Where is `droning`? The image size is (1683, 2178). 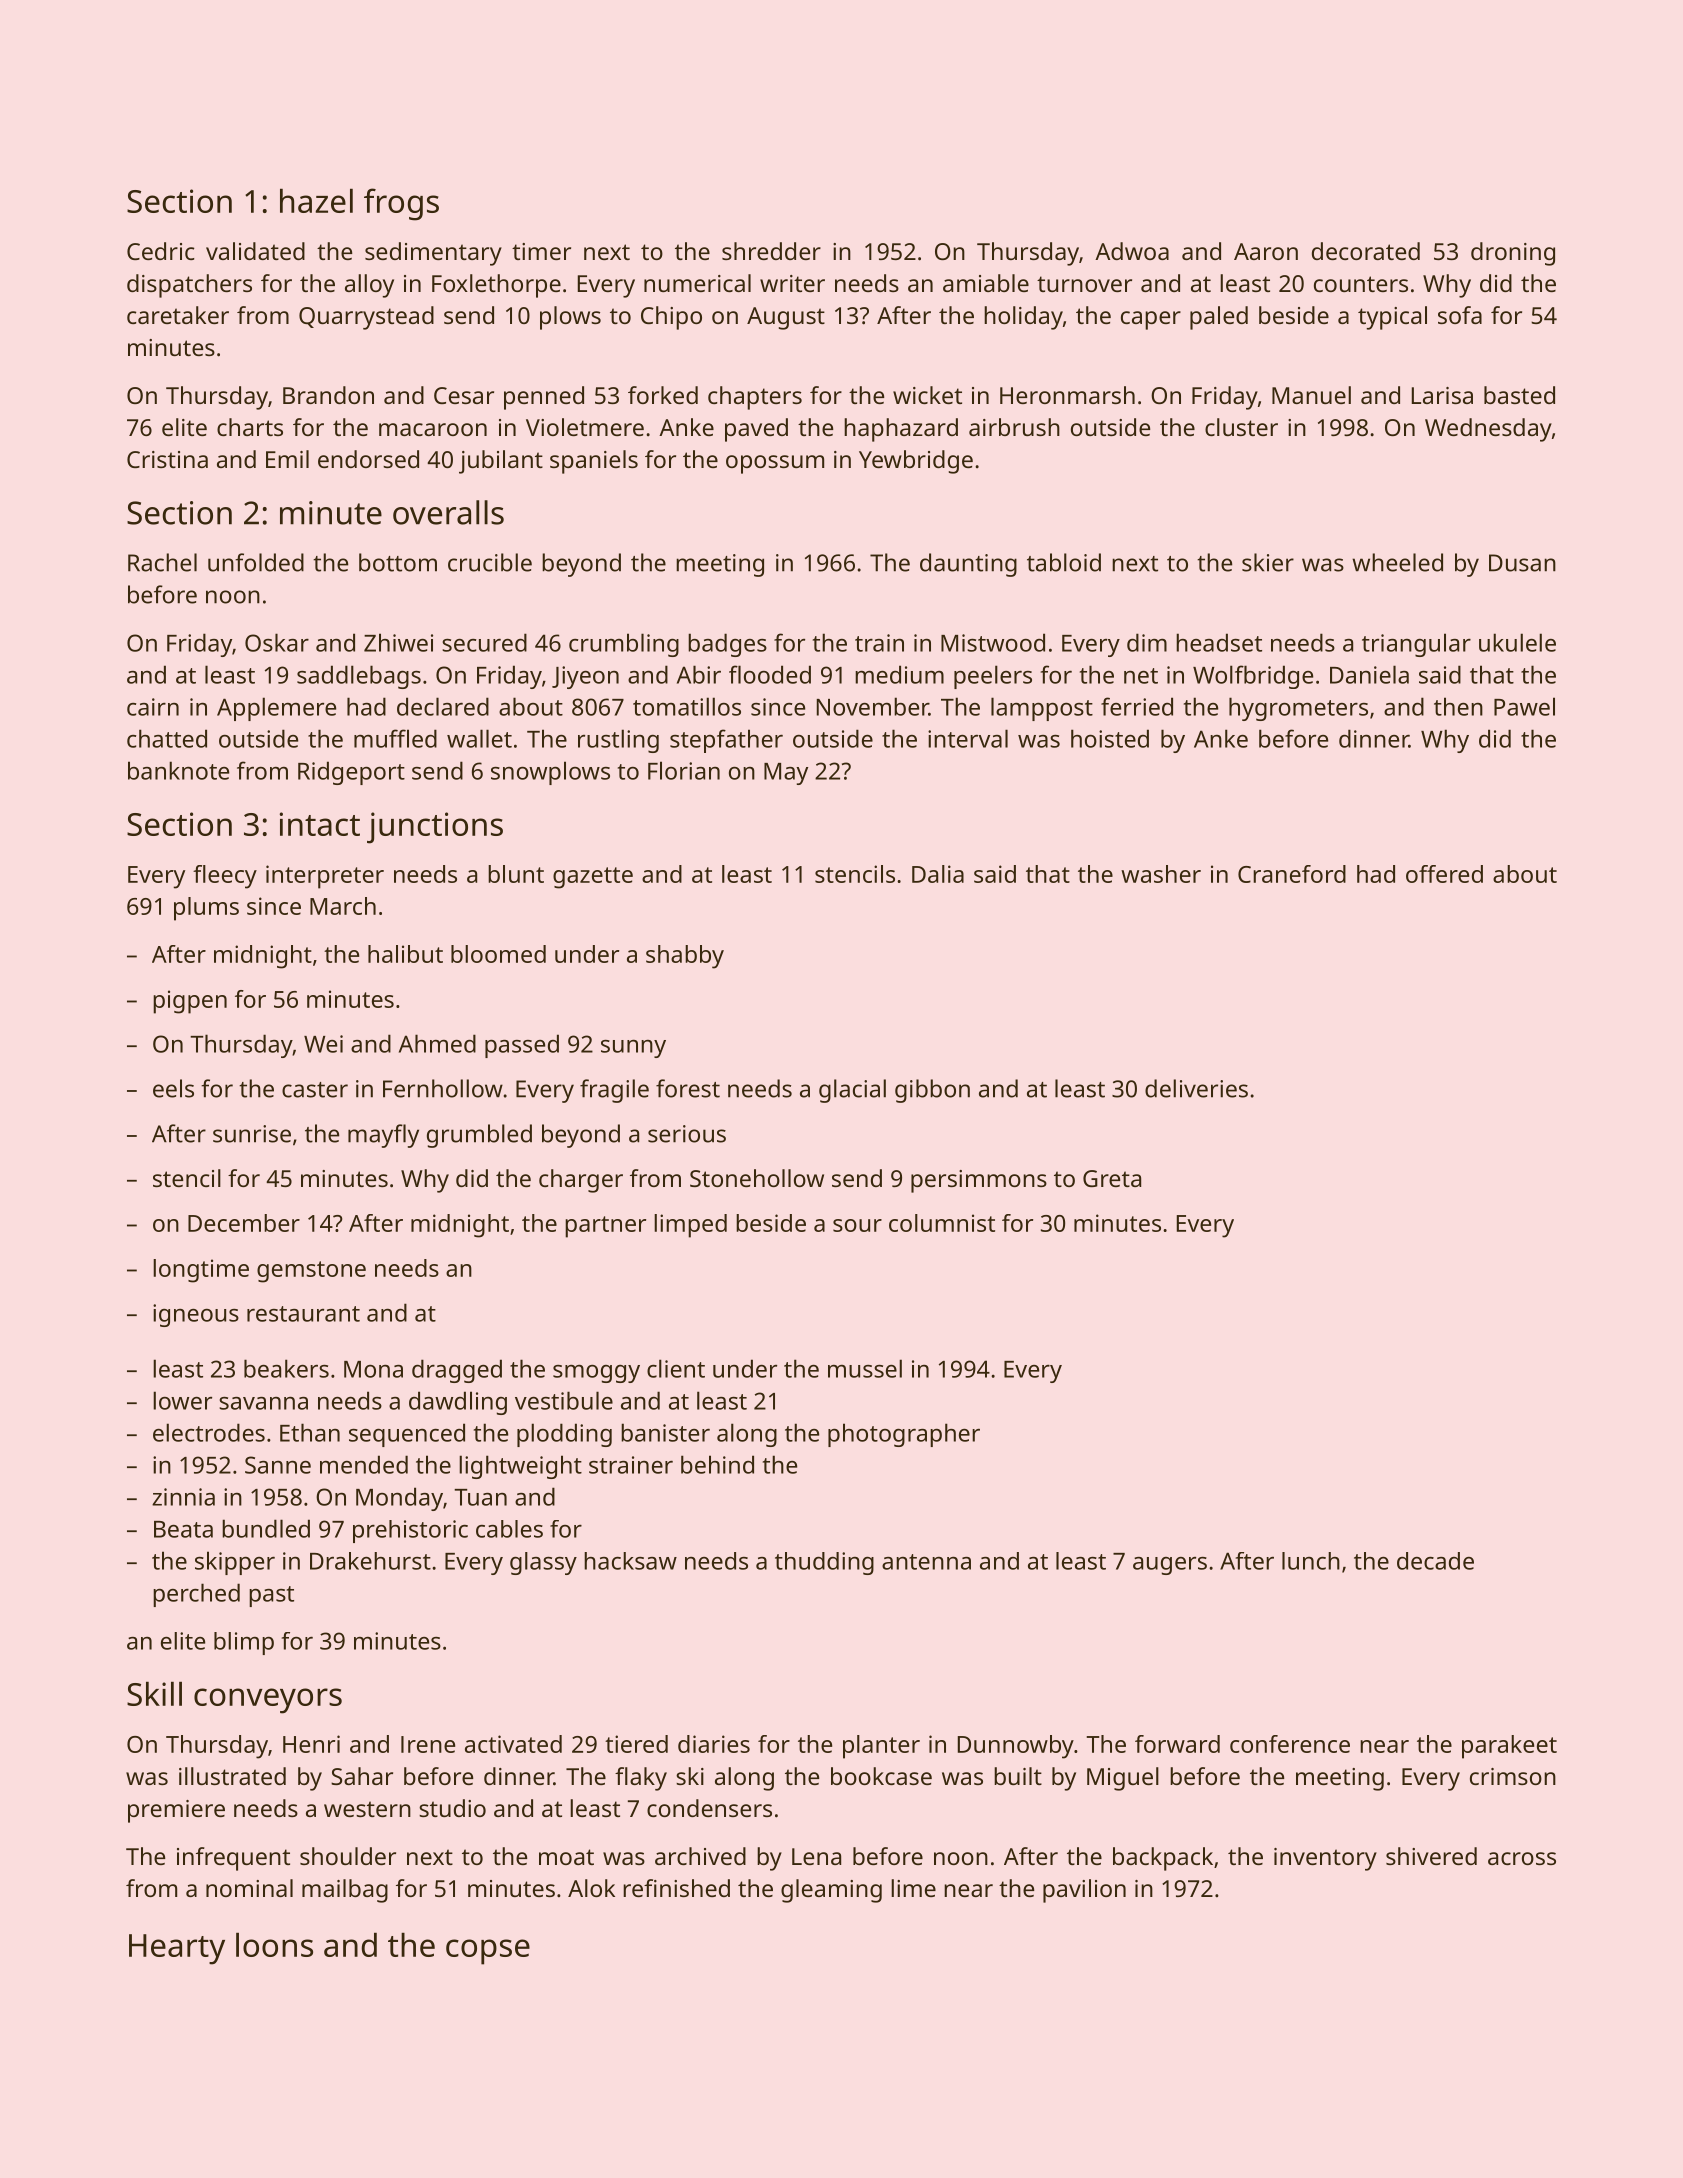 droning is located at coordinates (1513, 254).
